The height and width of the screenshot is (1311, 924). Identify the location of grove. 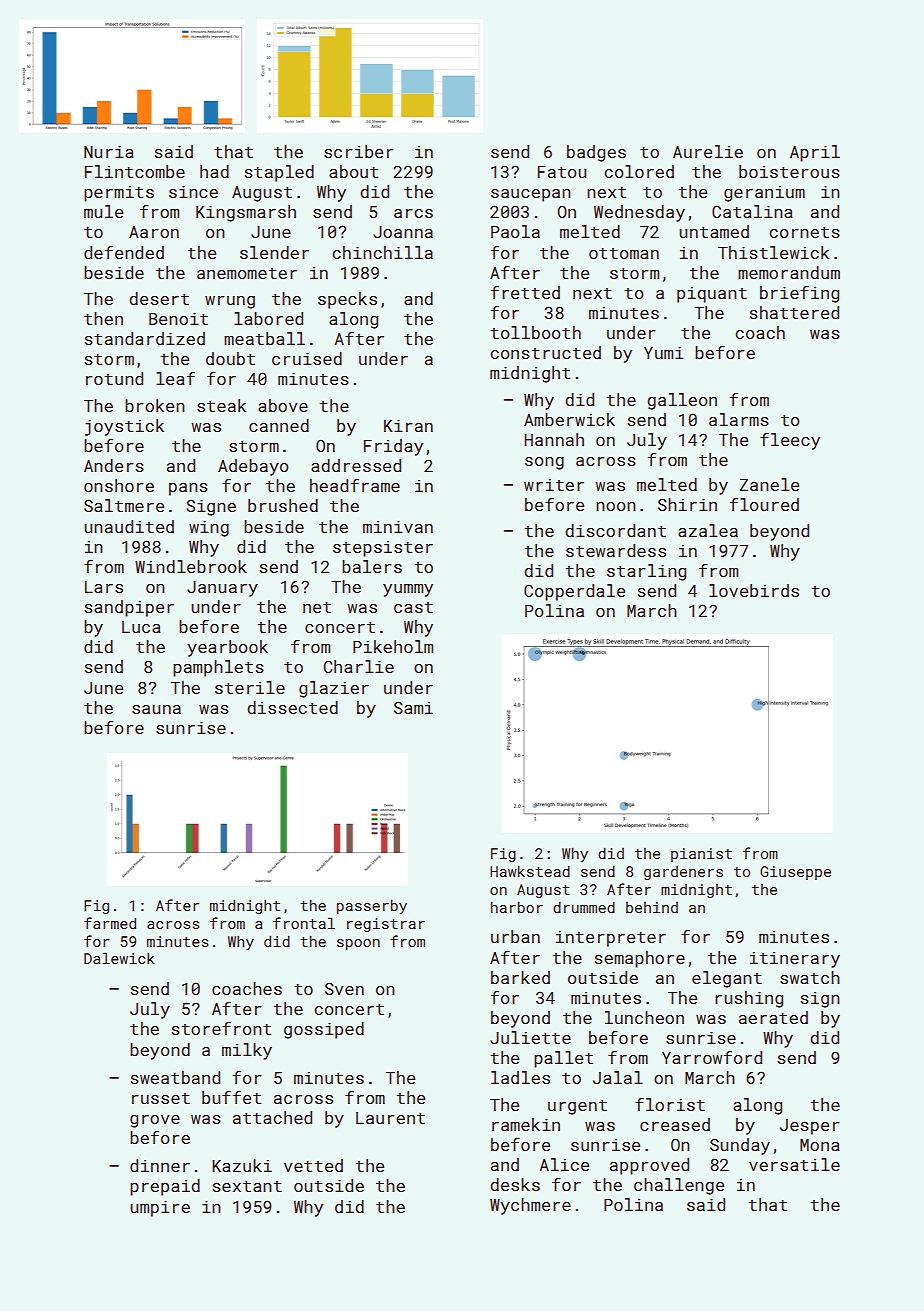
(155, 1121).
